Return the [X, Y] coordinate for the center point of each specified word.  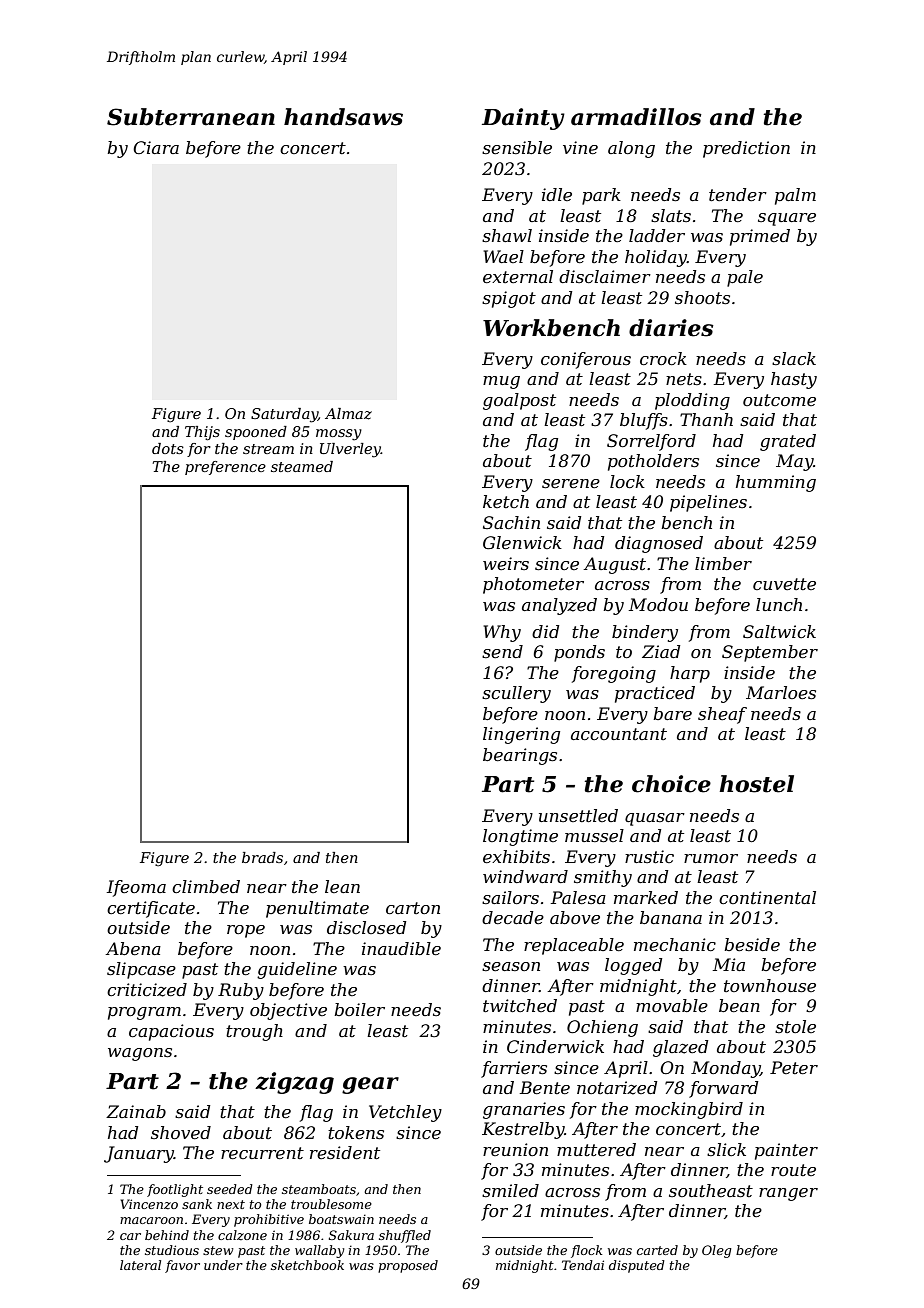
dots [168, 448]
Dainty [523, 119]
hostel [756, 784]
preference [225, 468]
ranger [788, 1194]
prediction [746, 149]
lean [342, 886]
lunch [779, 604]
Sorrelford [651, 442]
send [502, 651]
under [223, 1265]
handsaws [343, 117]
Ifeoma [136, 888]
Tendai [583, 1265]
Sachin [511, 522]
